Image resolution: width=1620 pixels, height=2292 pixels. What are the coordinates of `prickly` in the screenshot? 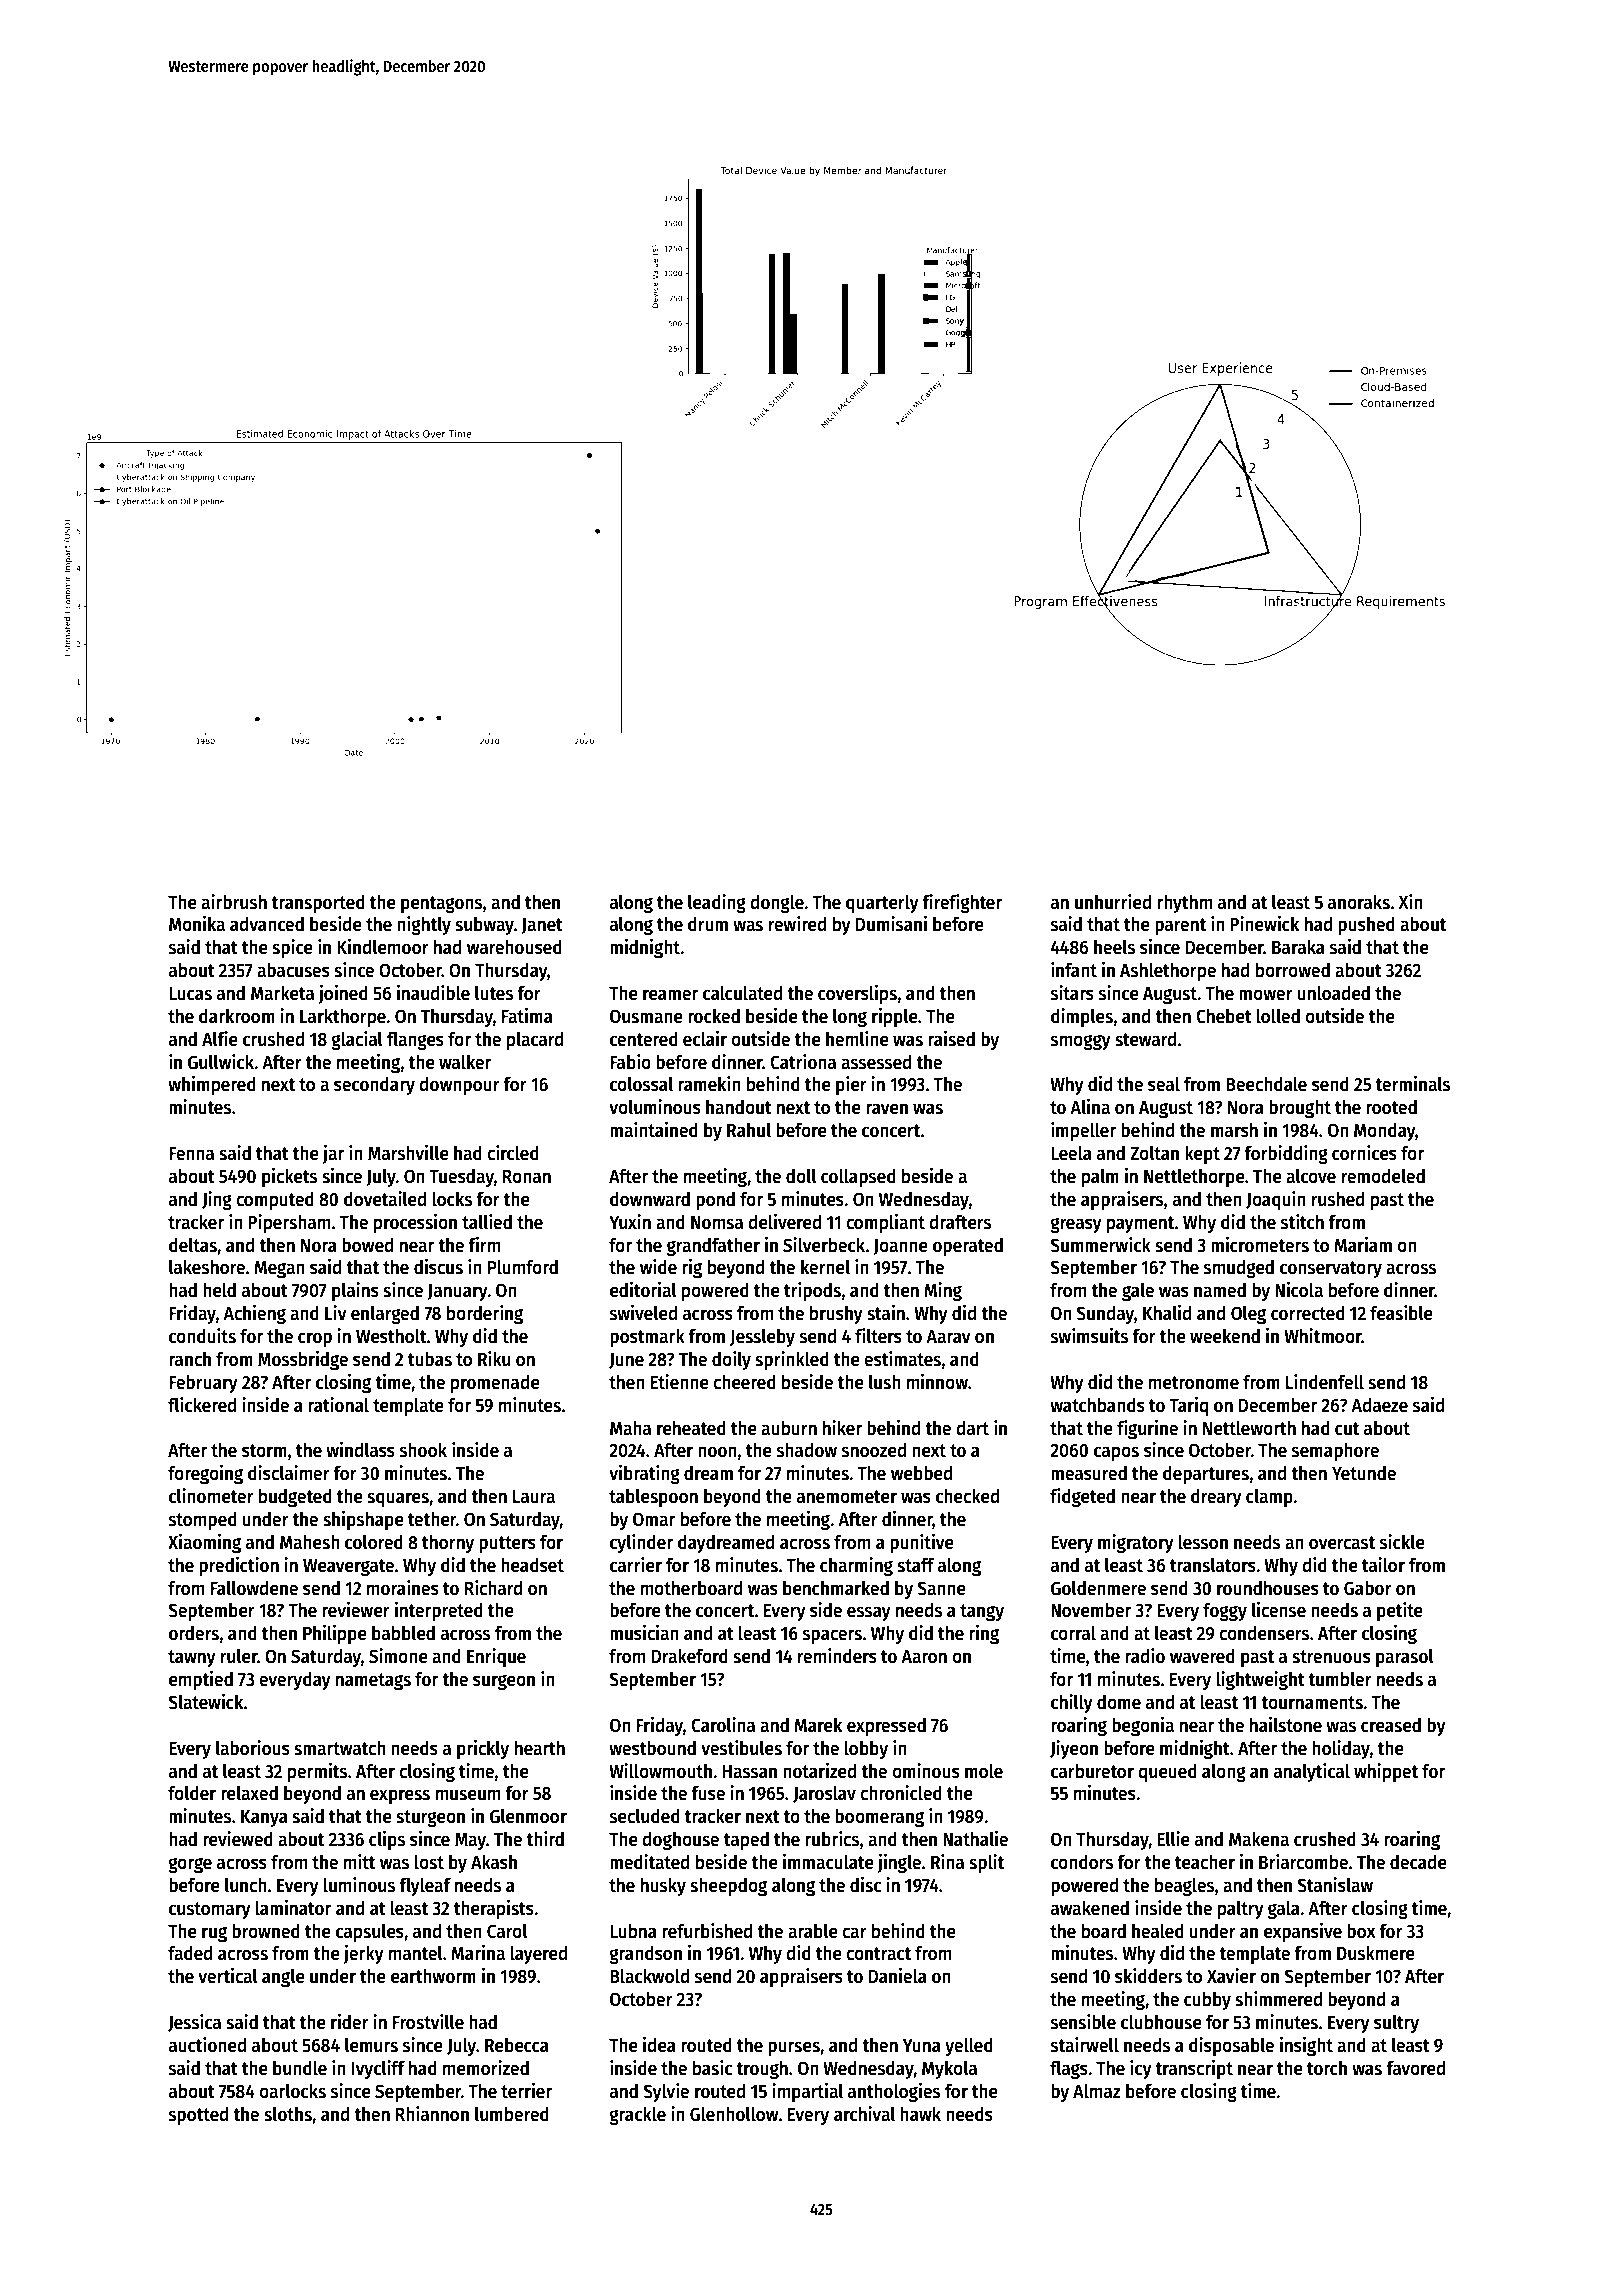 It's located at (483, 1749).
